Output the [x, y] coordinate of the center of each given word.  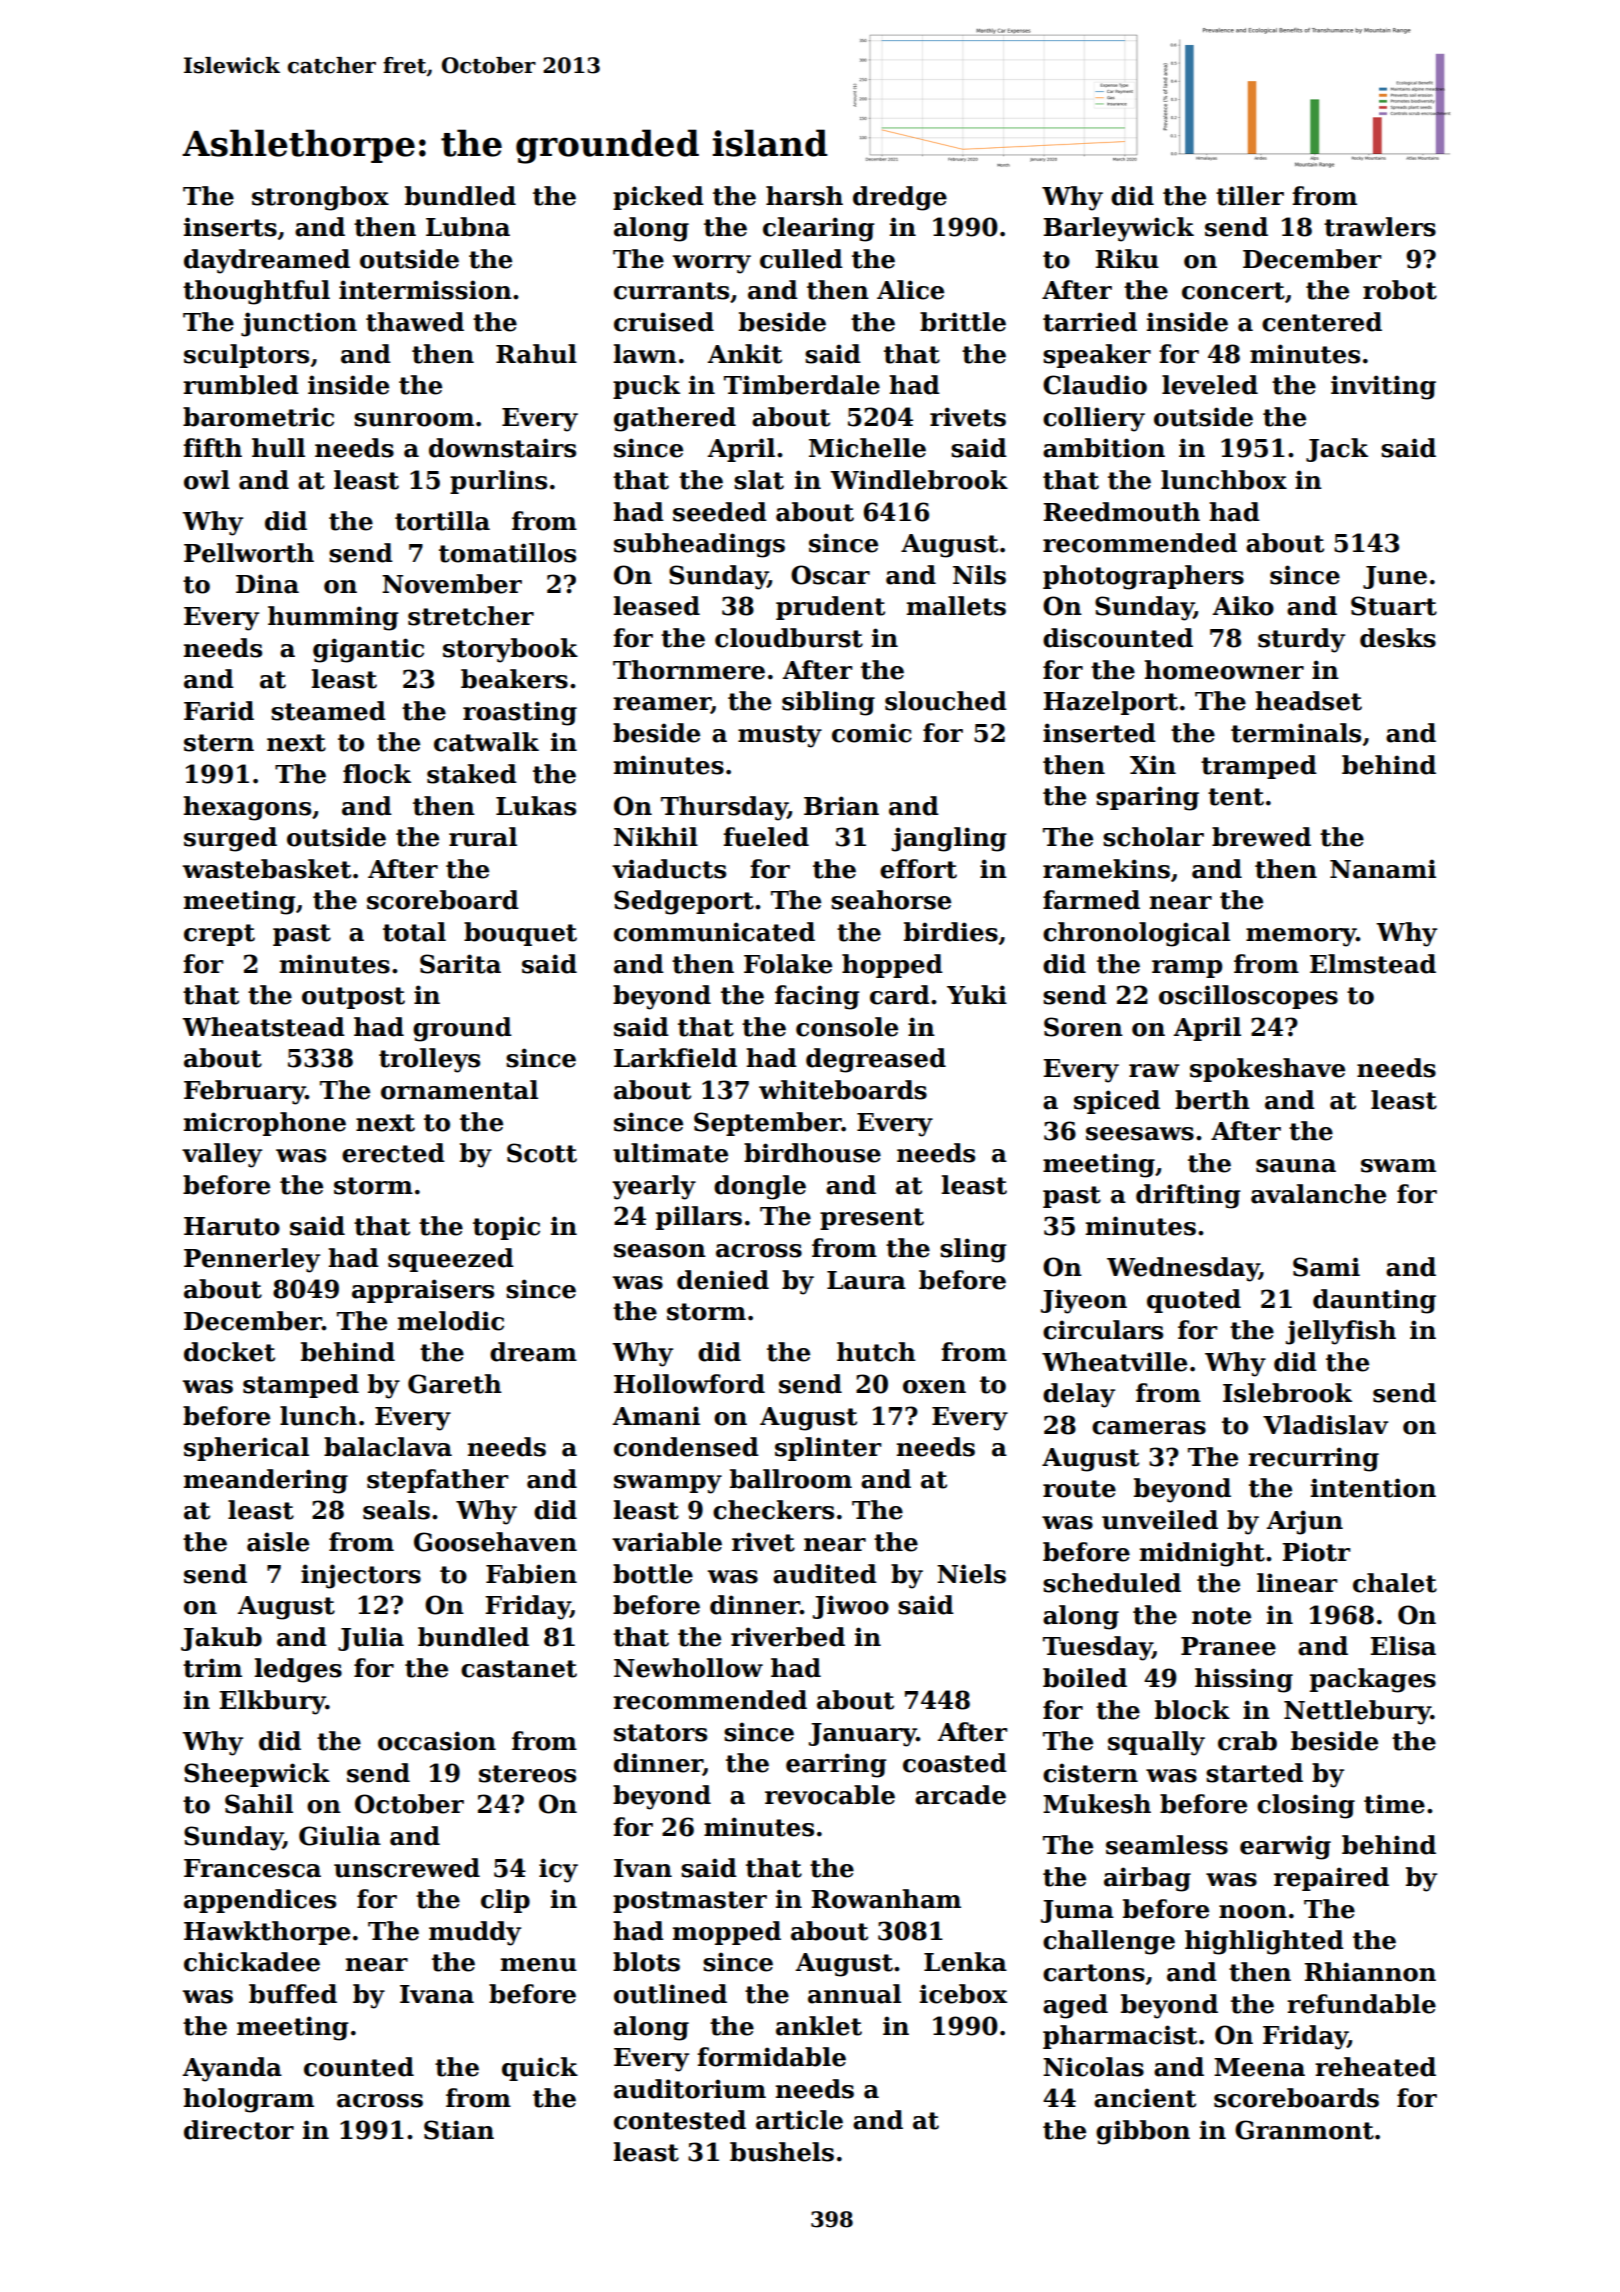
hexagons [247, 808]
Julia [371, 1639]
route [1079, 1489]
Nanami [1383, 869]
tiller [1250, 196]
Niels [971, 1574]
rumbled [241, 385]
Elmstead [1373, 964]
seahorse [891, 900]
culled [801, 259]
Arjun [1304, 1522]
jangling [949, 839]
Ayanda [232, 2069]
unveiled [1160, 1520]
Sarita [460, 964]
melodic [451, 1321]
